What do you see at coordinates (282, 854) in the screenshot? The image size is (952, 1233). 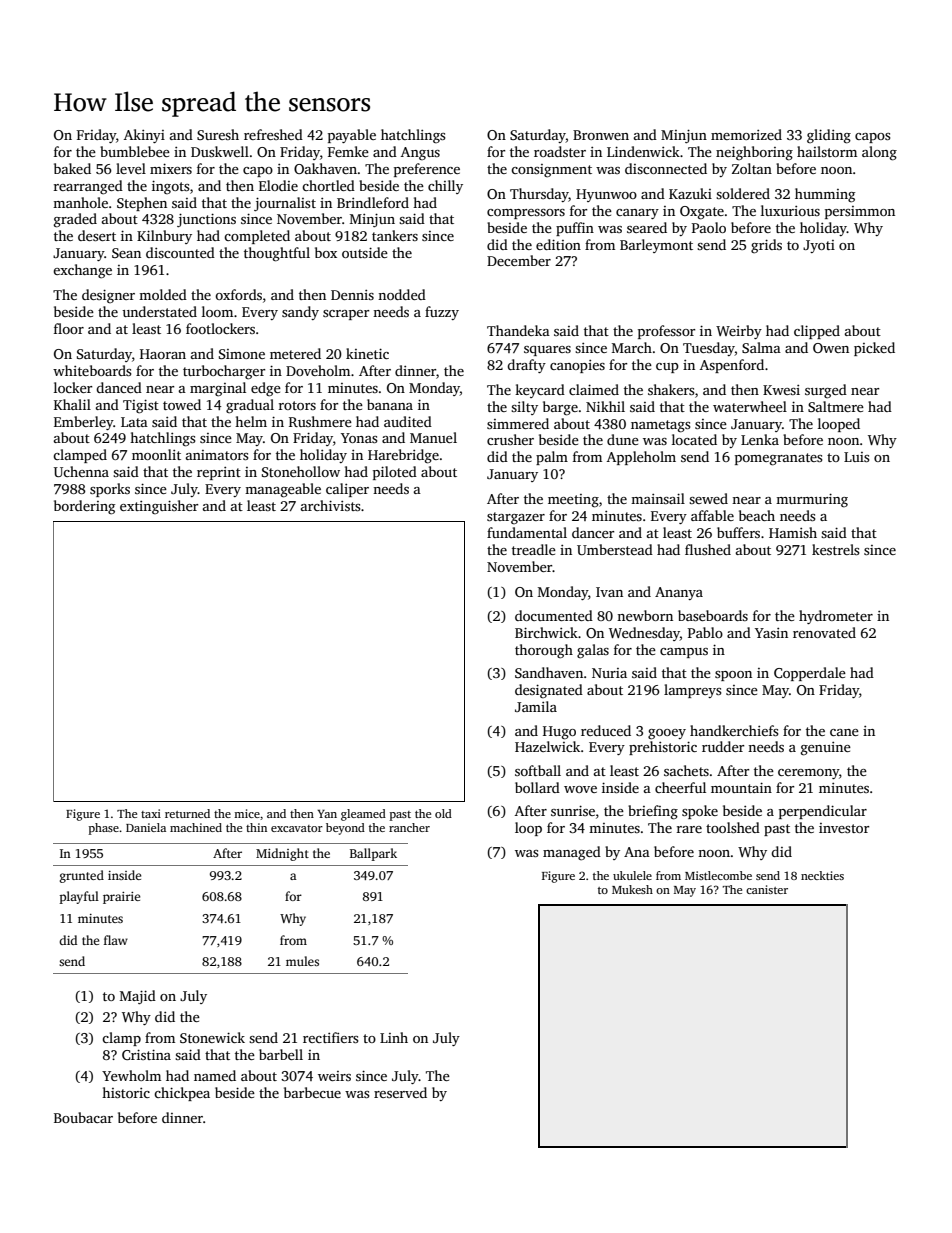 I see `Midnight` at bounding box center [282, 854].
